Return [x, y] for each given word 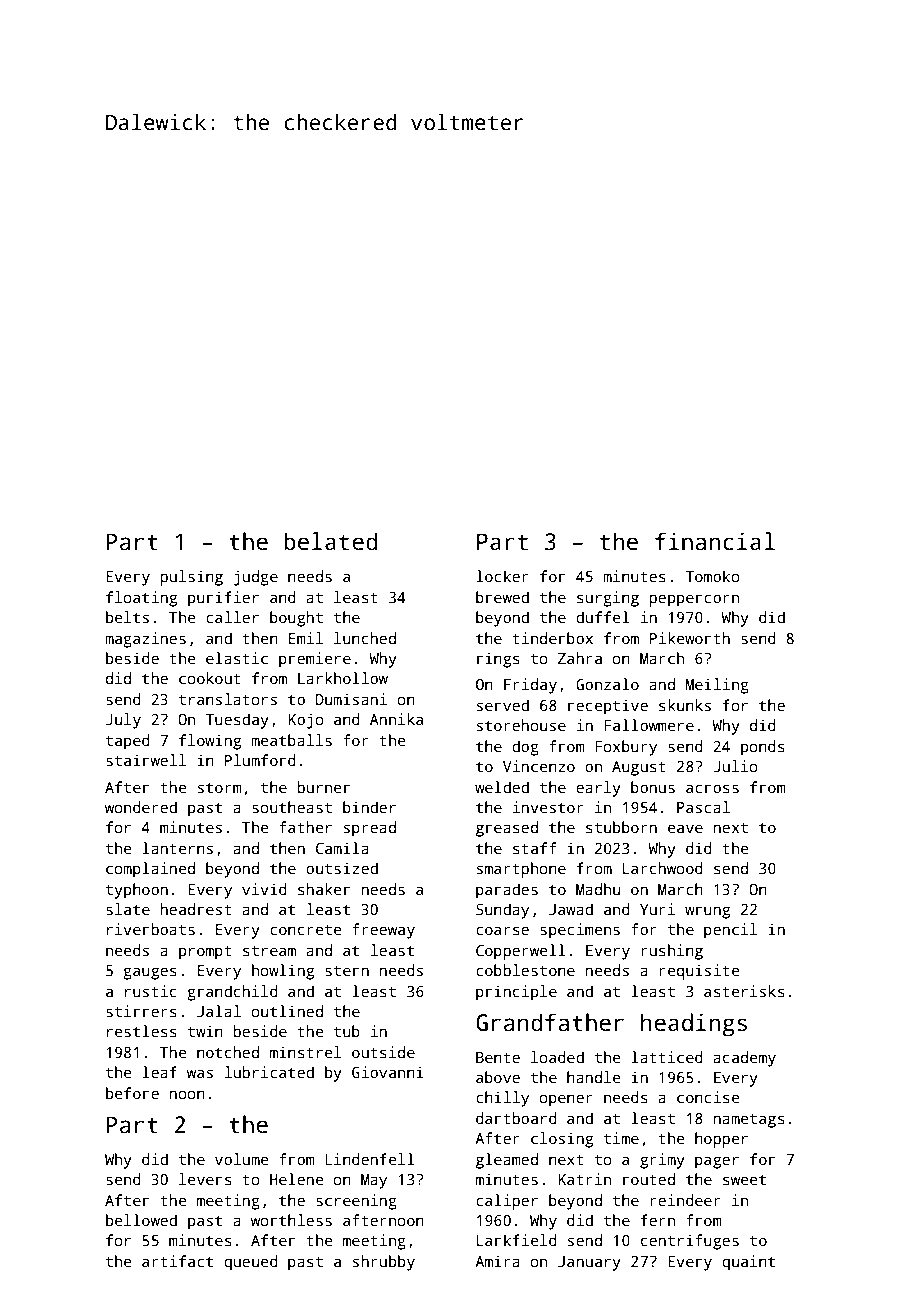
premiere [315, 660]
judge [255, 578]
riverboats [151, 929]
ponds [763, 748]
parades [507, 891]
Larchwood [663, 868]
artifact [177, 1261]
